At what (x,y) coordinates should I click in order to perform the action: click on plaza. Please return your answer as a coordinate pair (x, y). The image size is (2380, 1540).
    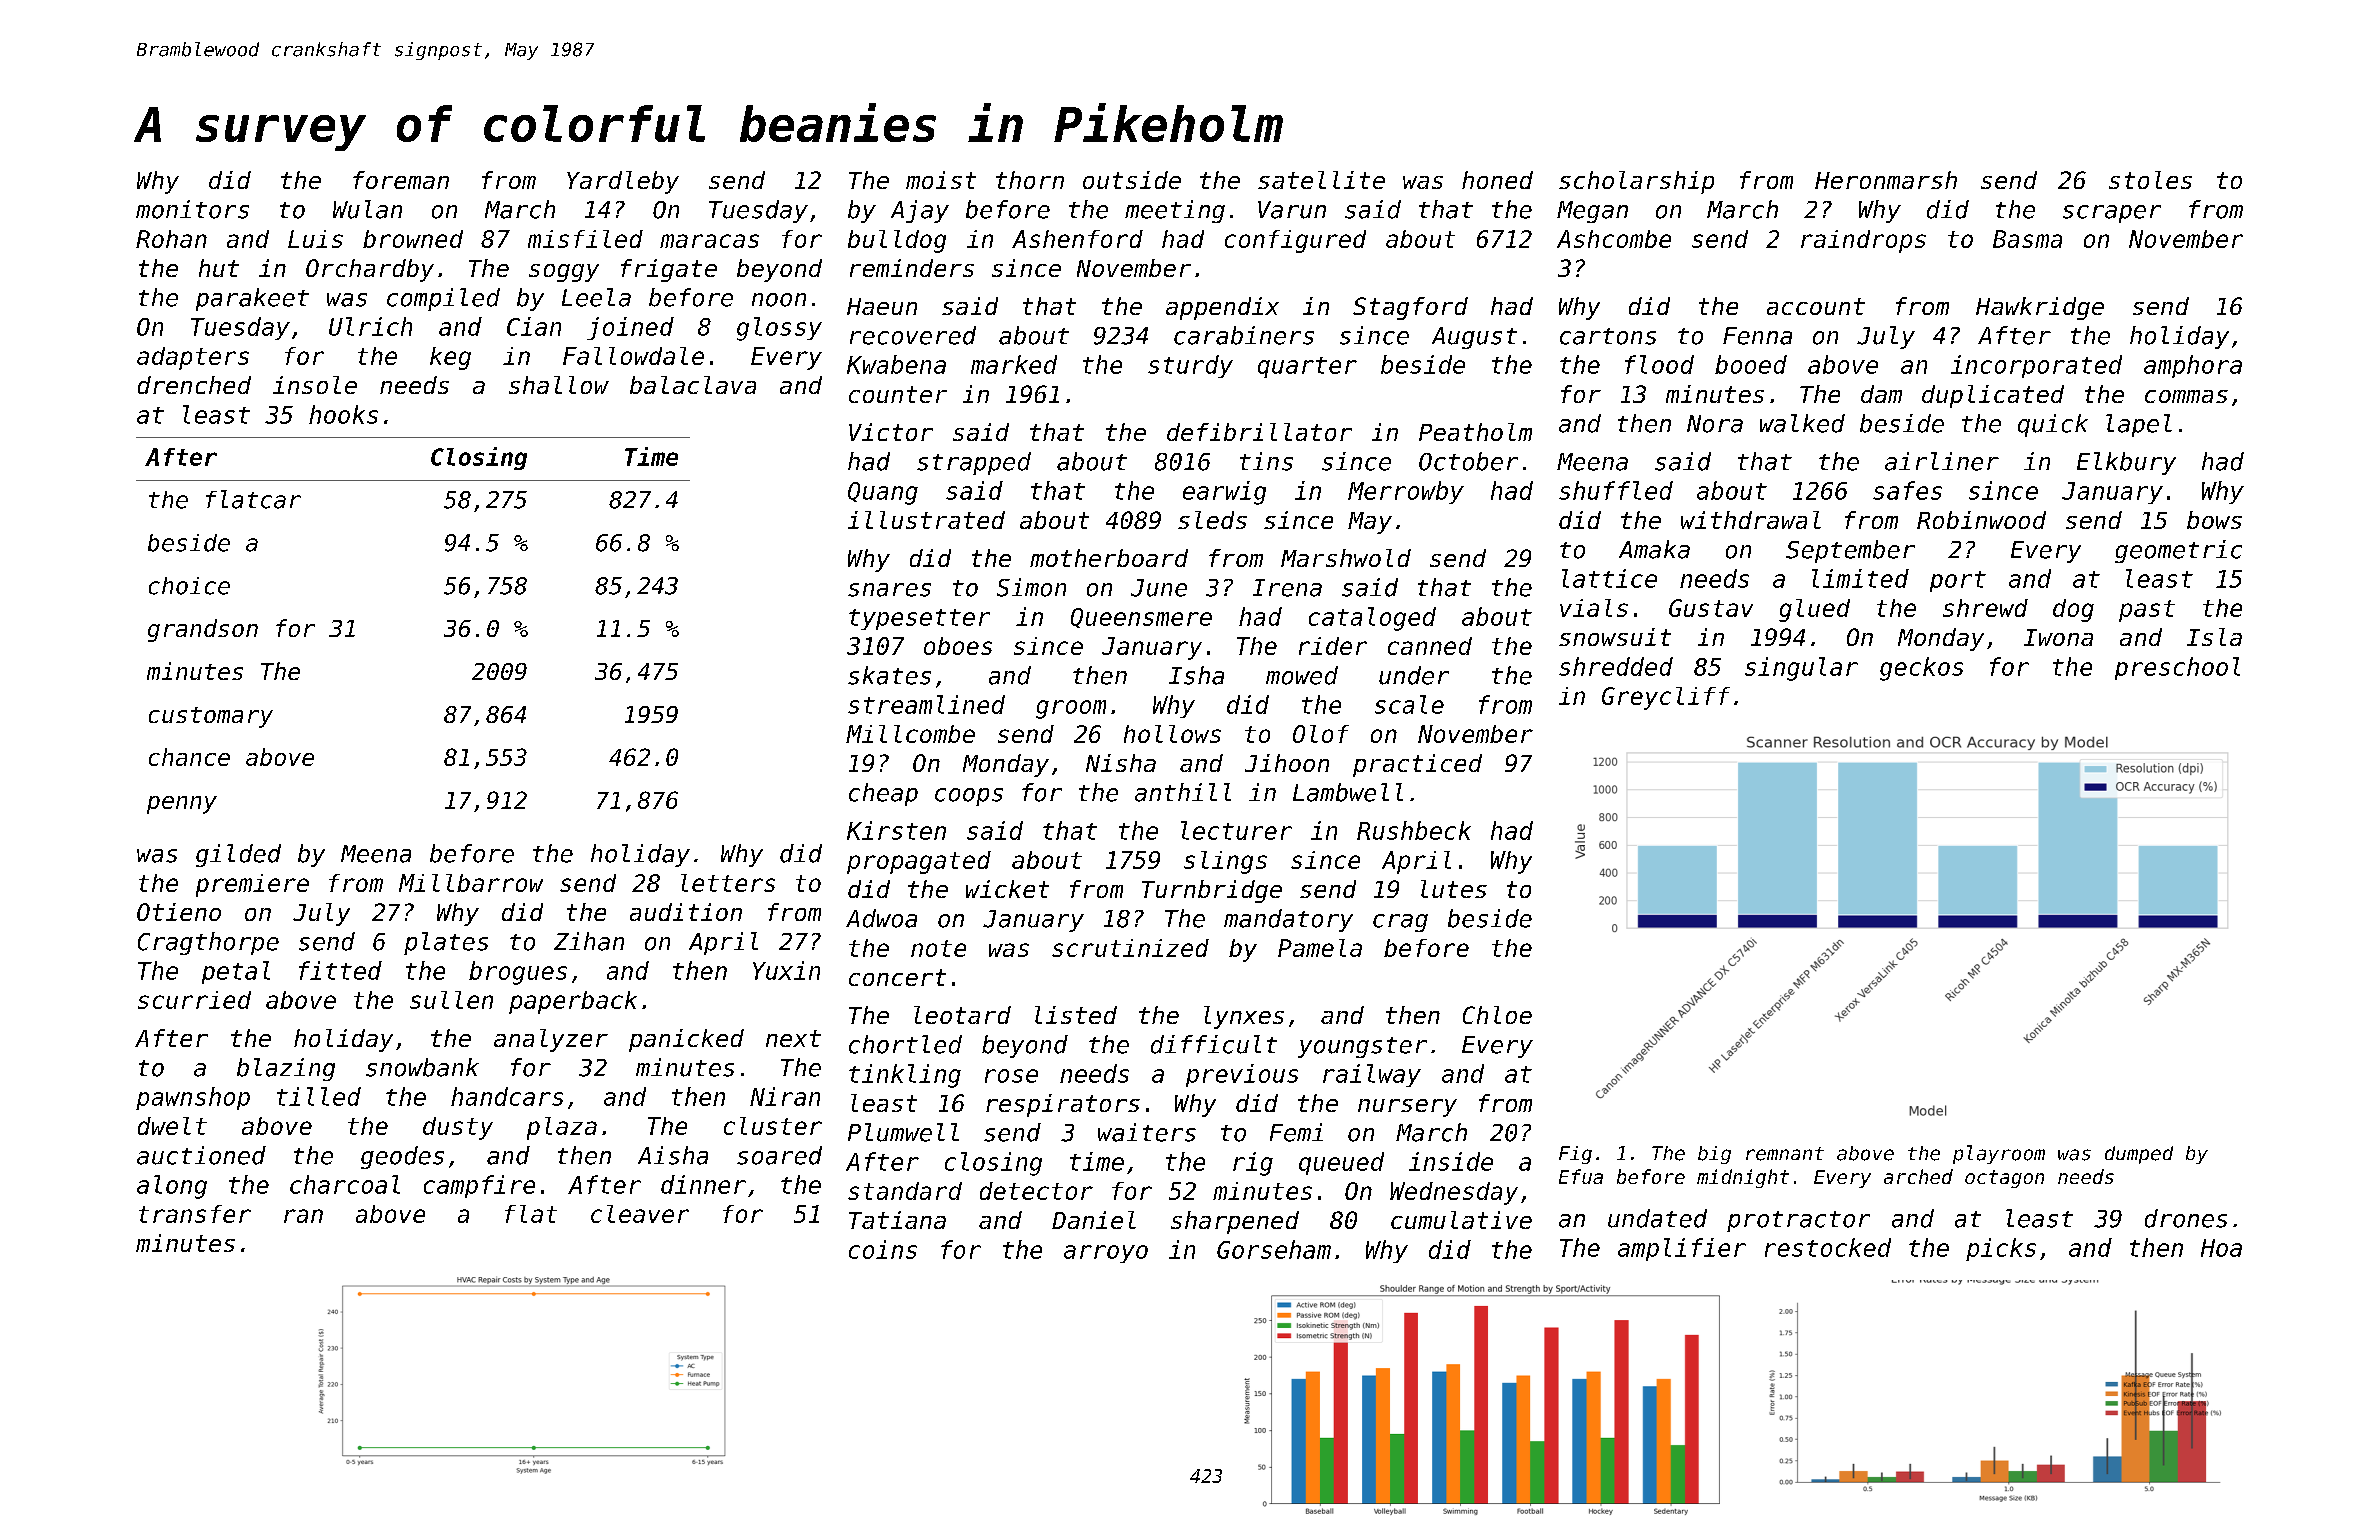
    Looking at the image, I should click on (562, 1128).
